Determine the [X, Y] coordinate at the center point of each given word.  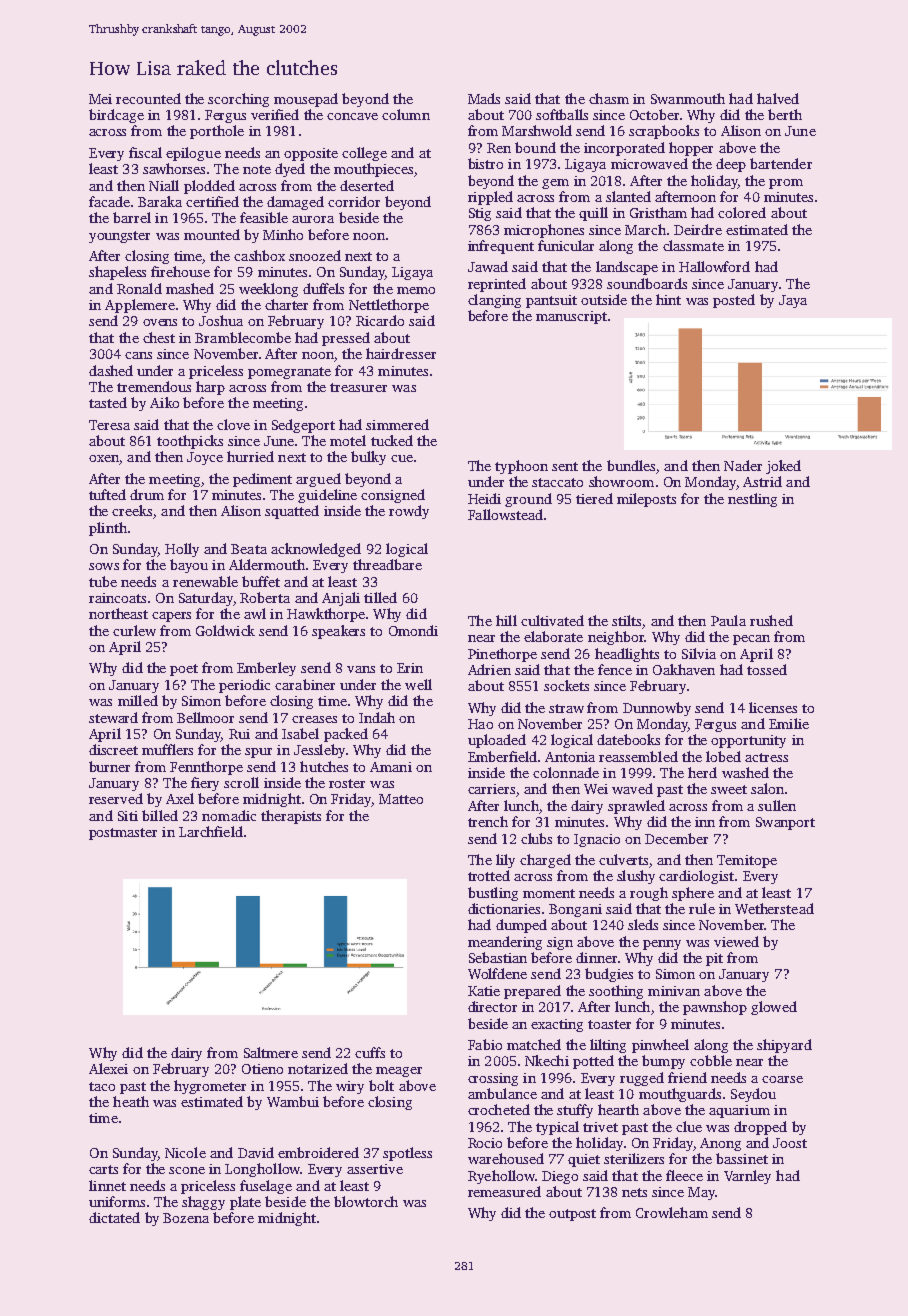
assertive [375, 1169]
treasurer [358, 387]
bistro [485, 163]
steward [113, 717]
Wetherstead [774, 908]
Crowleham [672, 1212]
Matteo [401, 799]
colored [742, 212]
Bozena [186, 1218]
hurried [250, 456]
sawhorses [174, 168]
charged [545, 861]
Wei [596, 789]
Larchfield [211, 831]
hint [668, 299]
